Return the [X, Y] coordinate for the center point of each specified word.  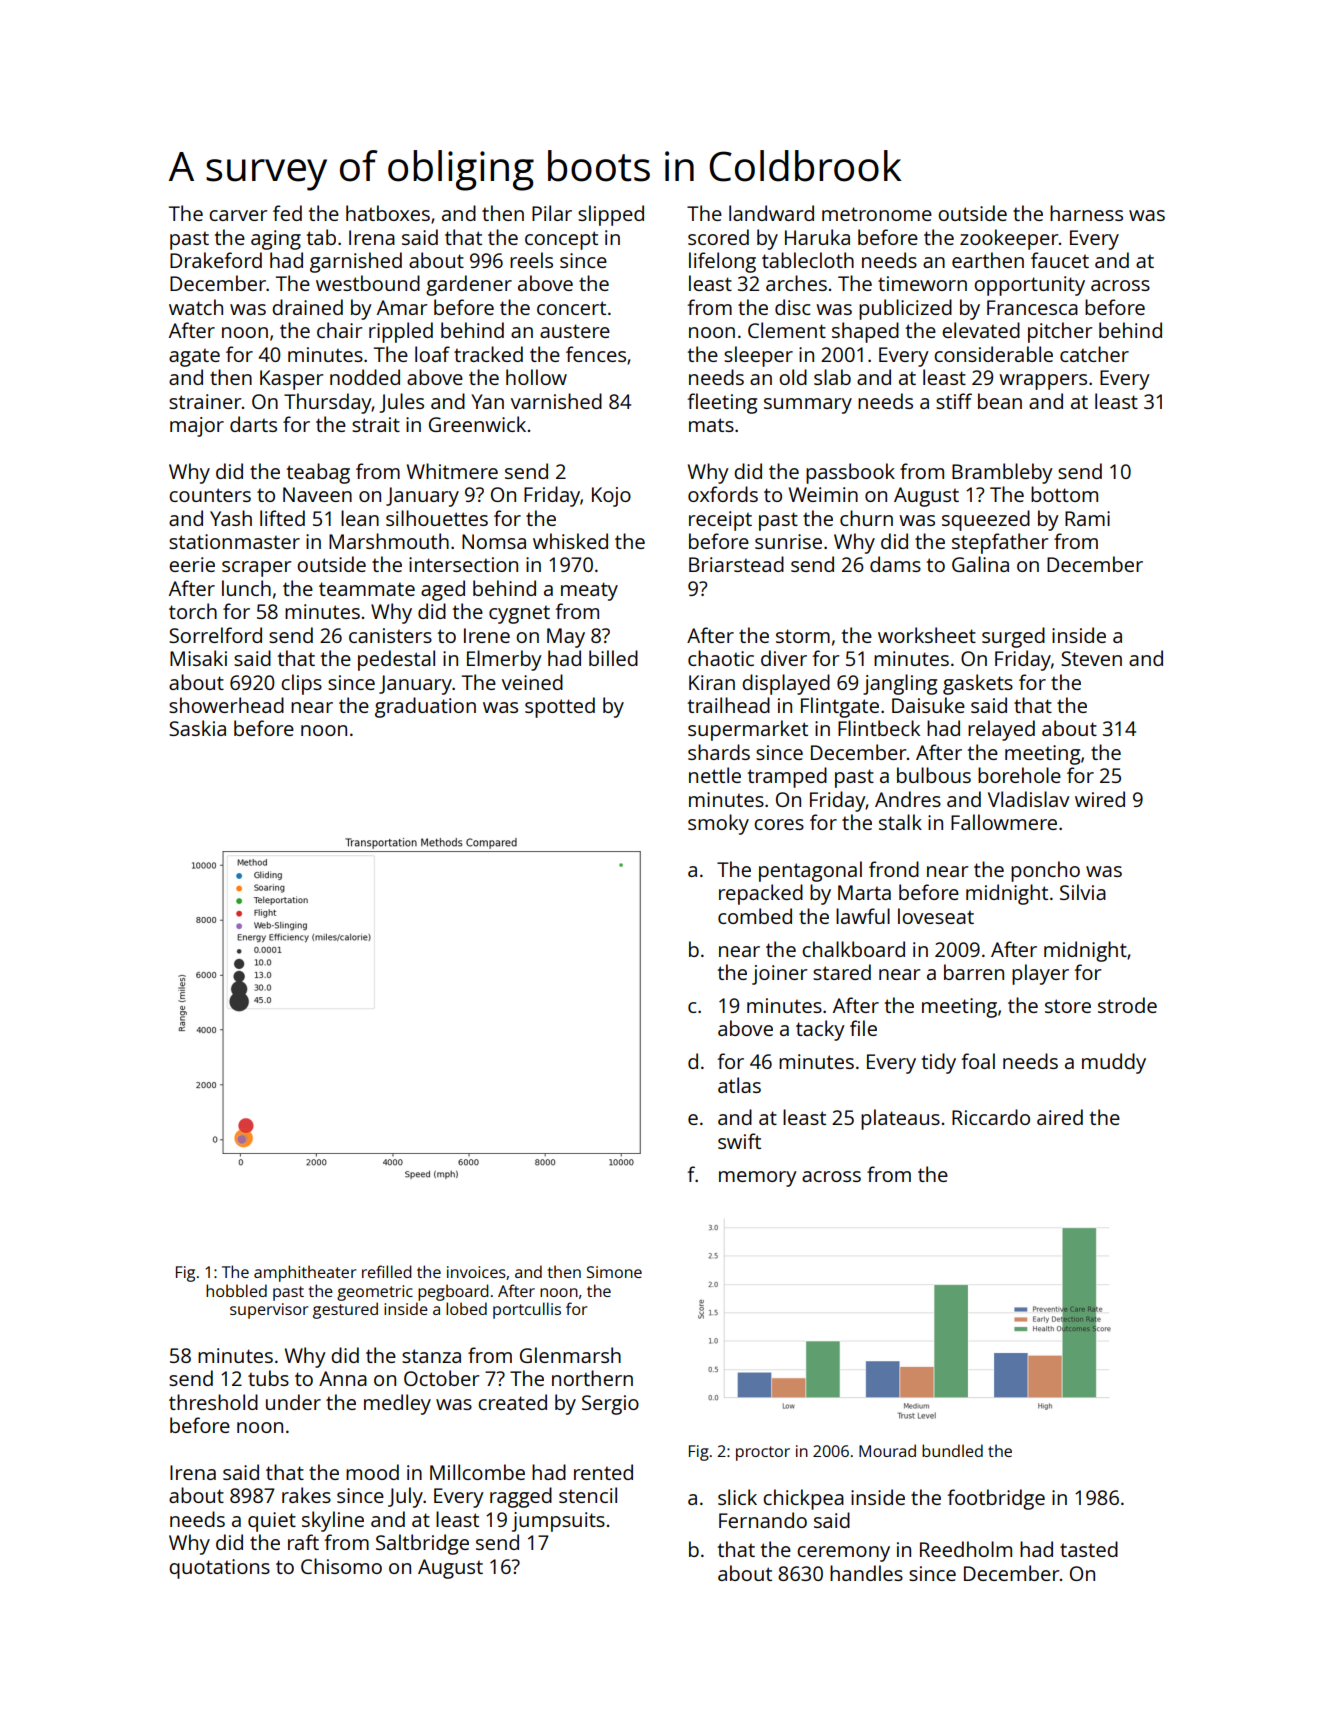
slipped [611, 215]
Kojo [611, 497]
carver [238, 215]
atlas [739, 1085]
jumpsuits [558, 1522]
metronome [877, 214]
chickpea [803, 1499]
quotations [219, 1569]
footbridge [996, 1499]
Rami [1087, 518]
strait [376, 424]
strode [1127, 1005]
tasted [1089, 1549]
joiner [779, 975]
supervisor [269, 1311]
